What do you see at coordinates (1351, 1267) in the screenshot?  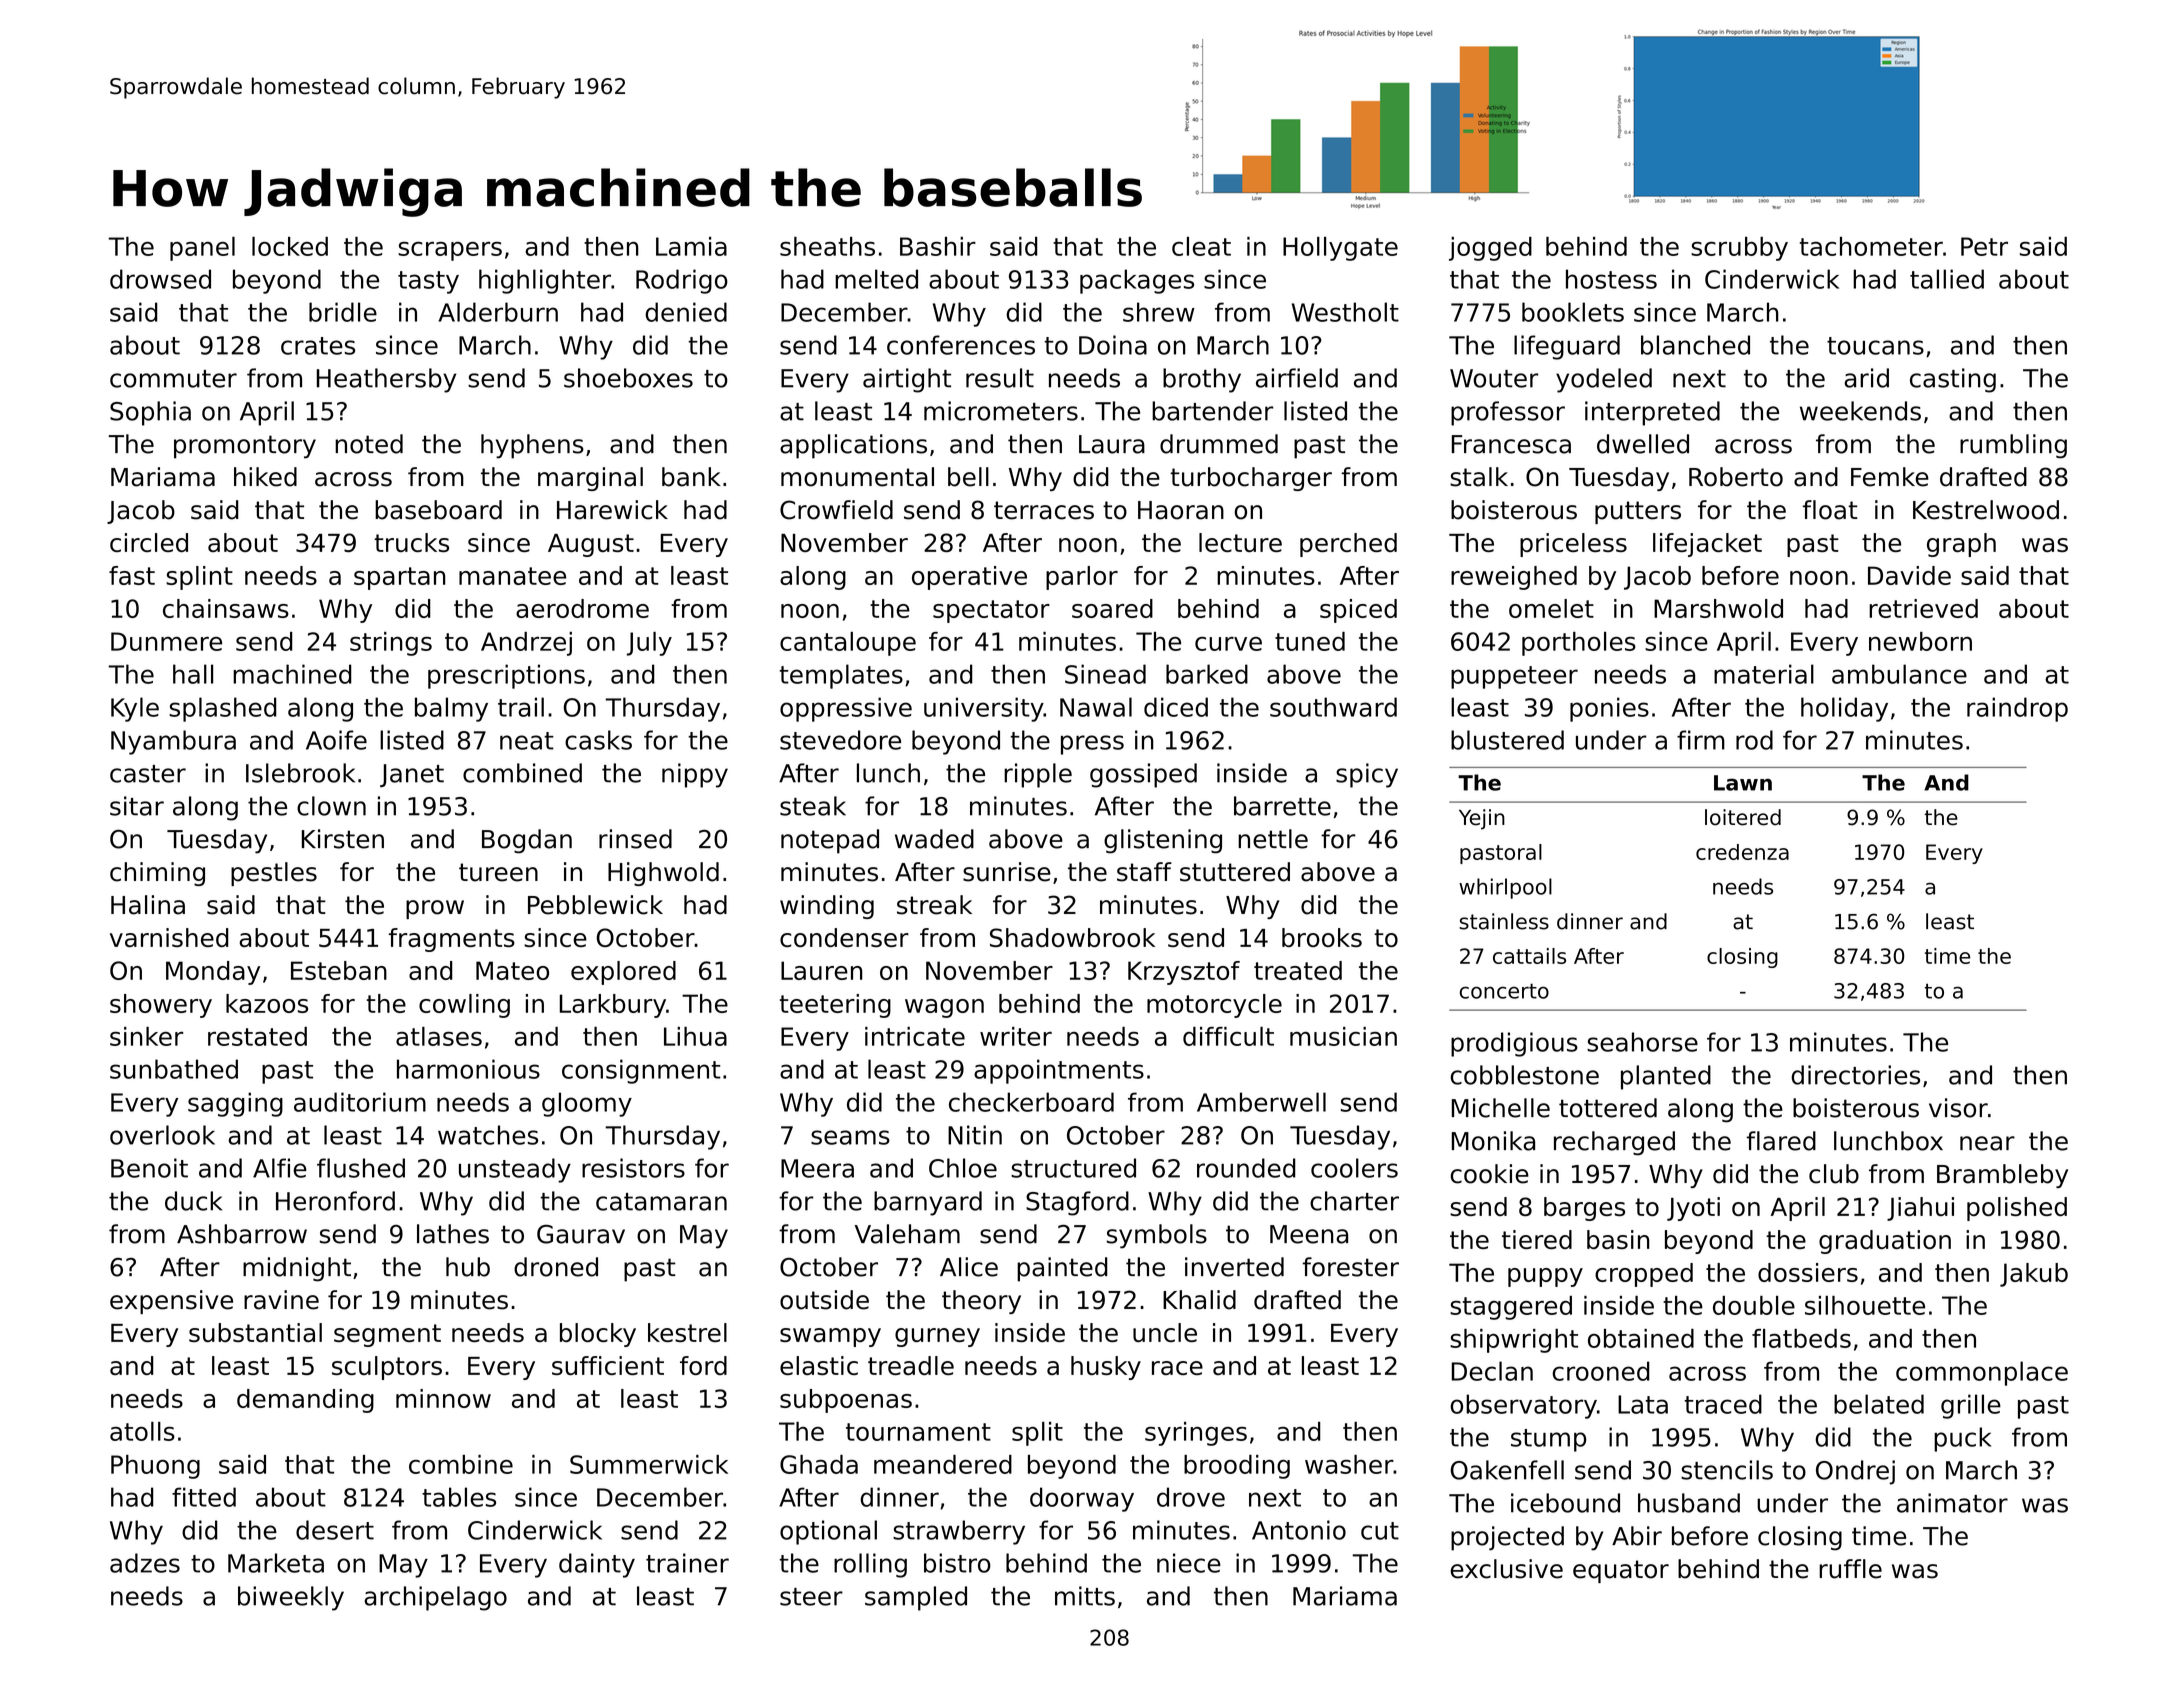 I see `forester` at bounding box center [1351, 1267].
